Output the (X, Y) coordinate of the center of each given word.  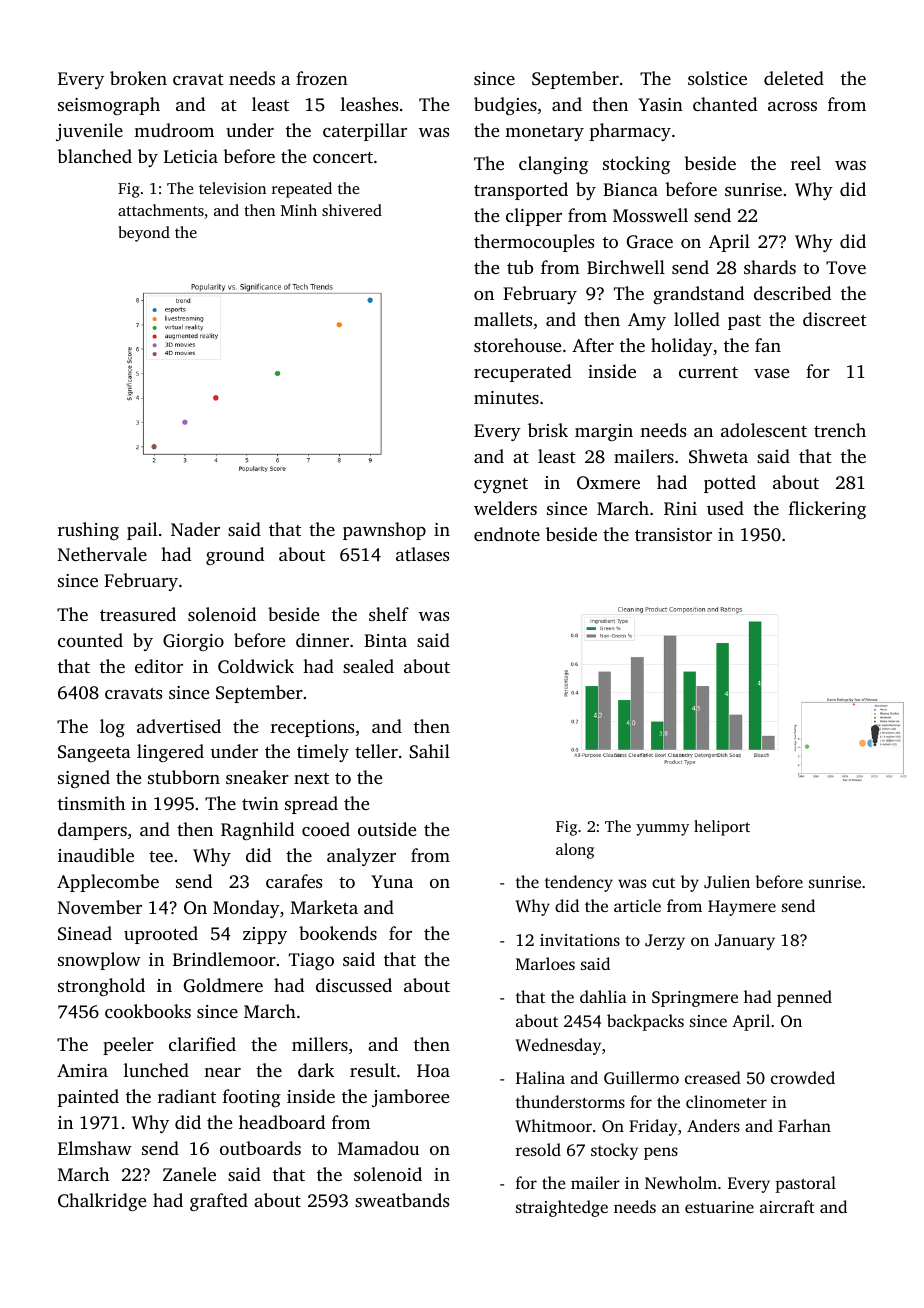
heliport (722, 828)
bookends (338, 933)
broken (138, 78)
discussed (354, 985)
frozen (322, 78)
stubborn (184, 777)
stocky (614, 1151)
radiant (187, 1096)
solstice (717, 78)
